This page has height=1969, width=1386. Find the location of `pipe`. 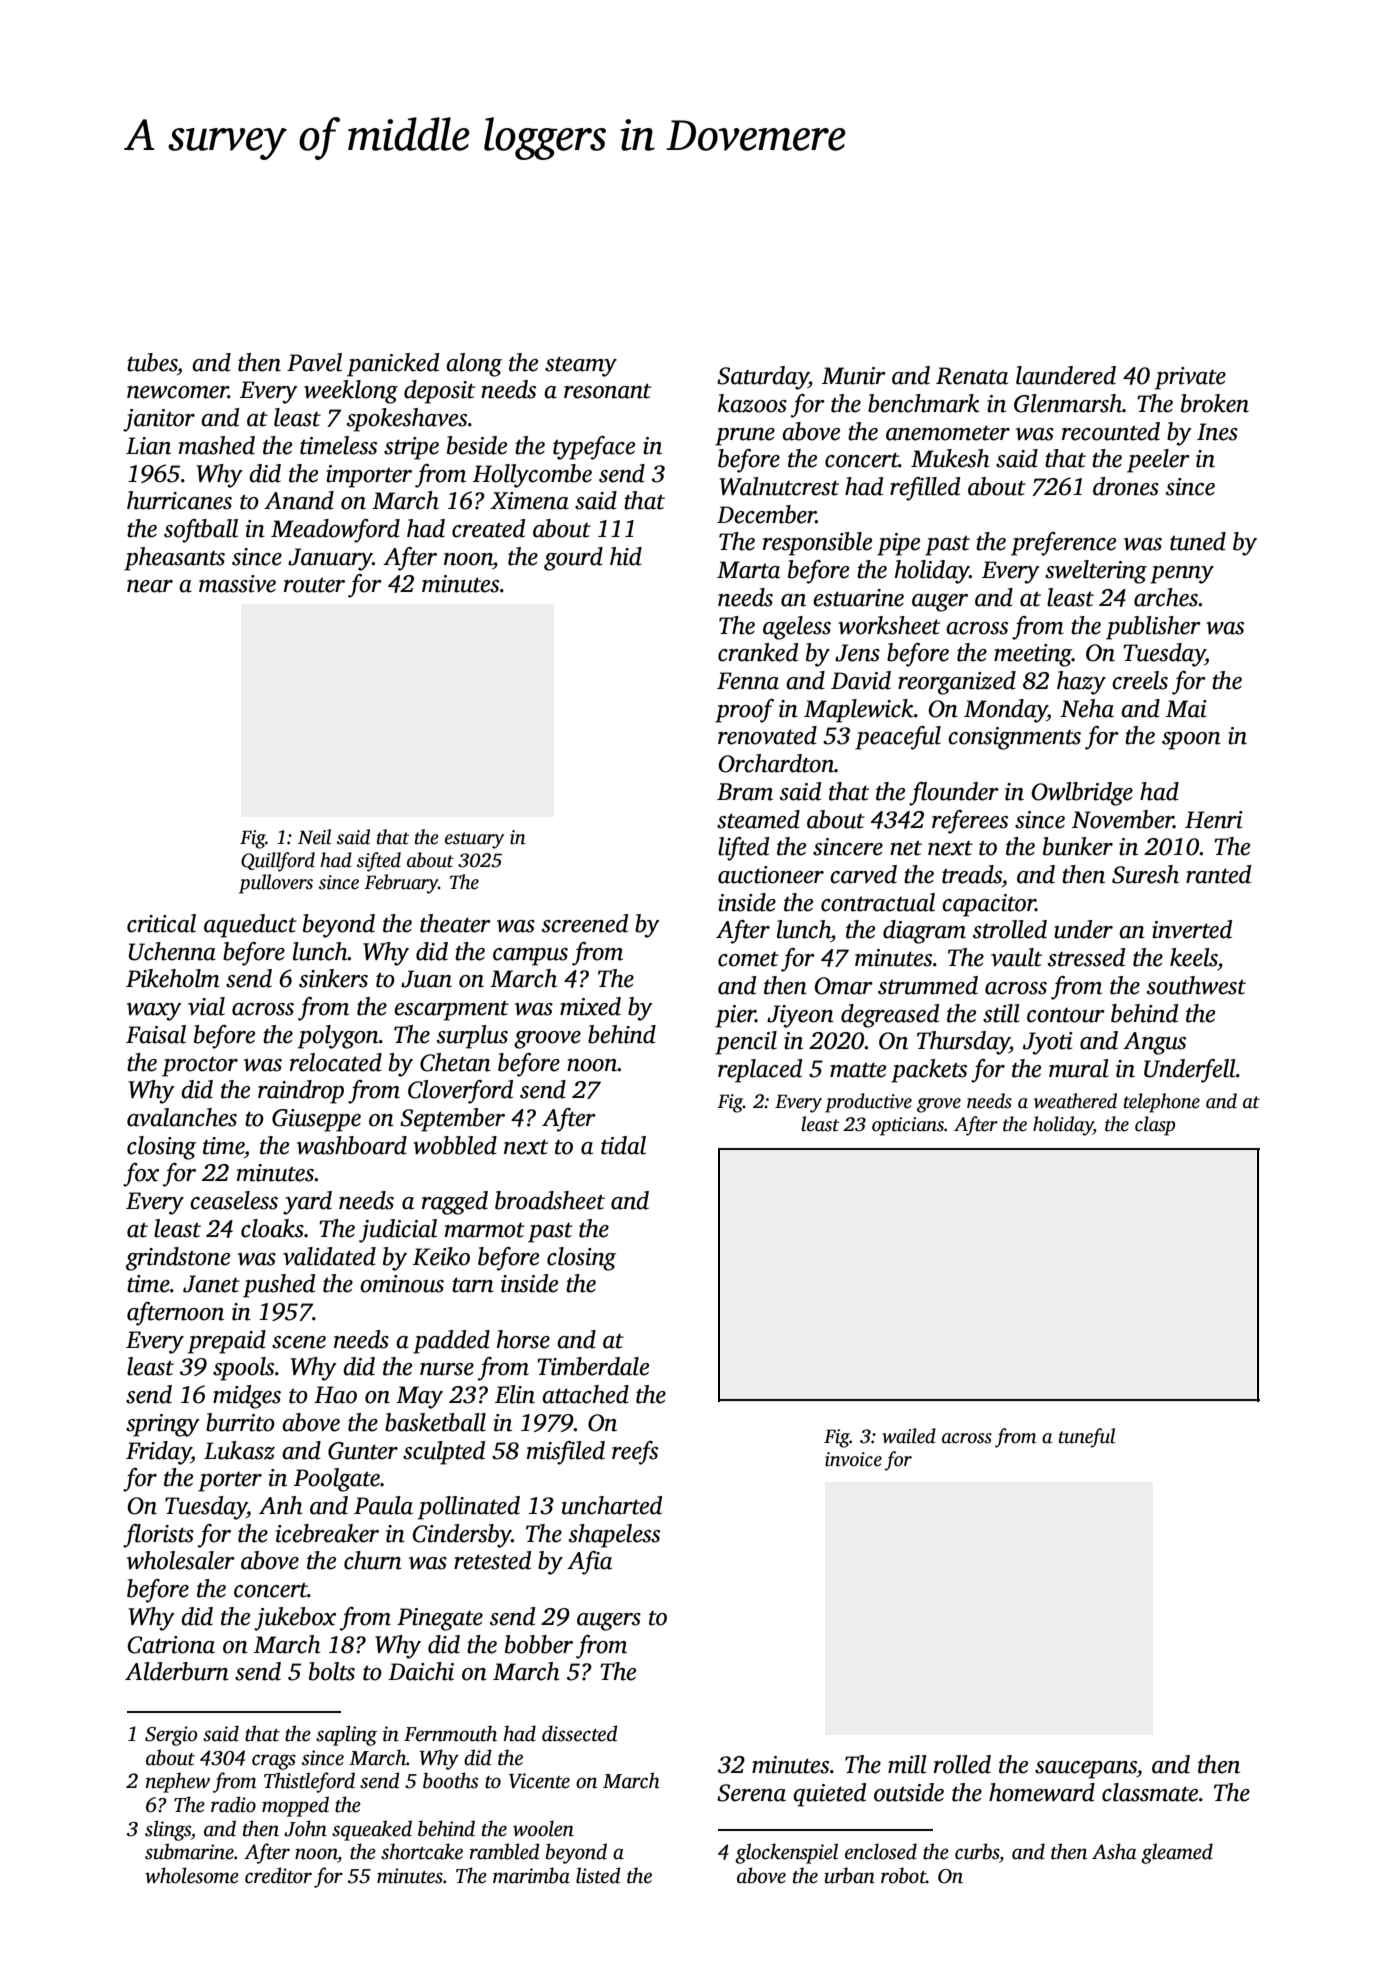

pipe is located at coordinates (898, 544).
